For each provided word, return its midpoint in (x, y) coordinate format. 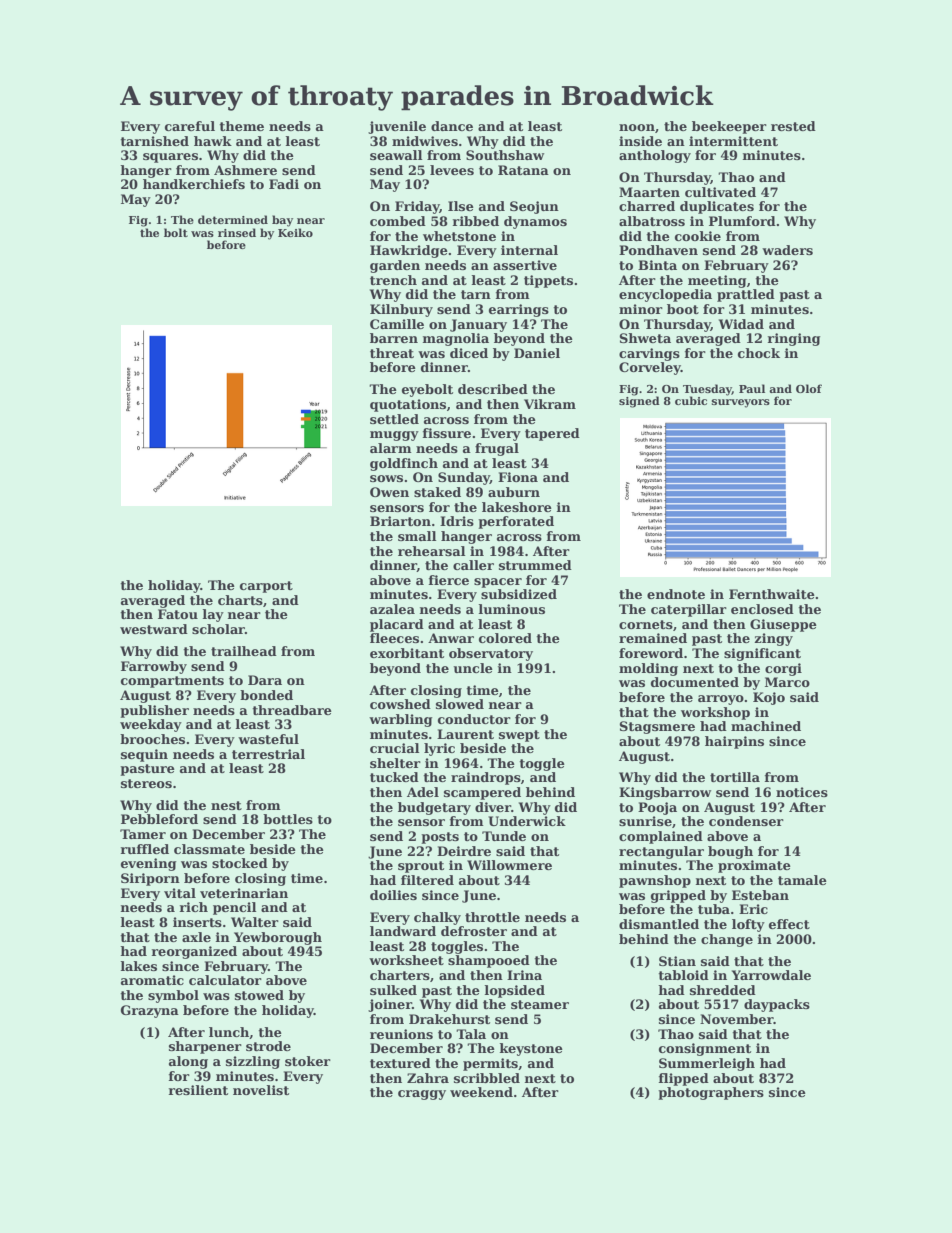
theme (241, 126)
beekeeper (729, 127)
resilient (198, 1090)
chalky (437, 918)
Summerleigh (707, 1064)
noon (637, 127)
